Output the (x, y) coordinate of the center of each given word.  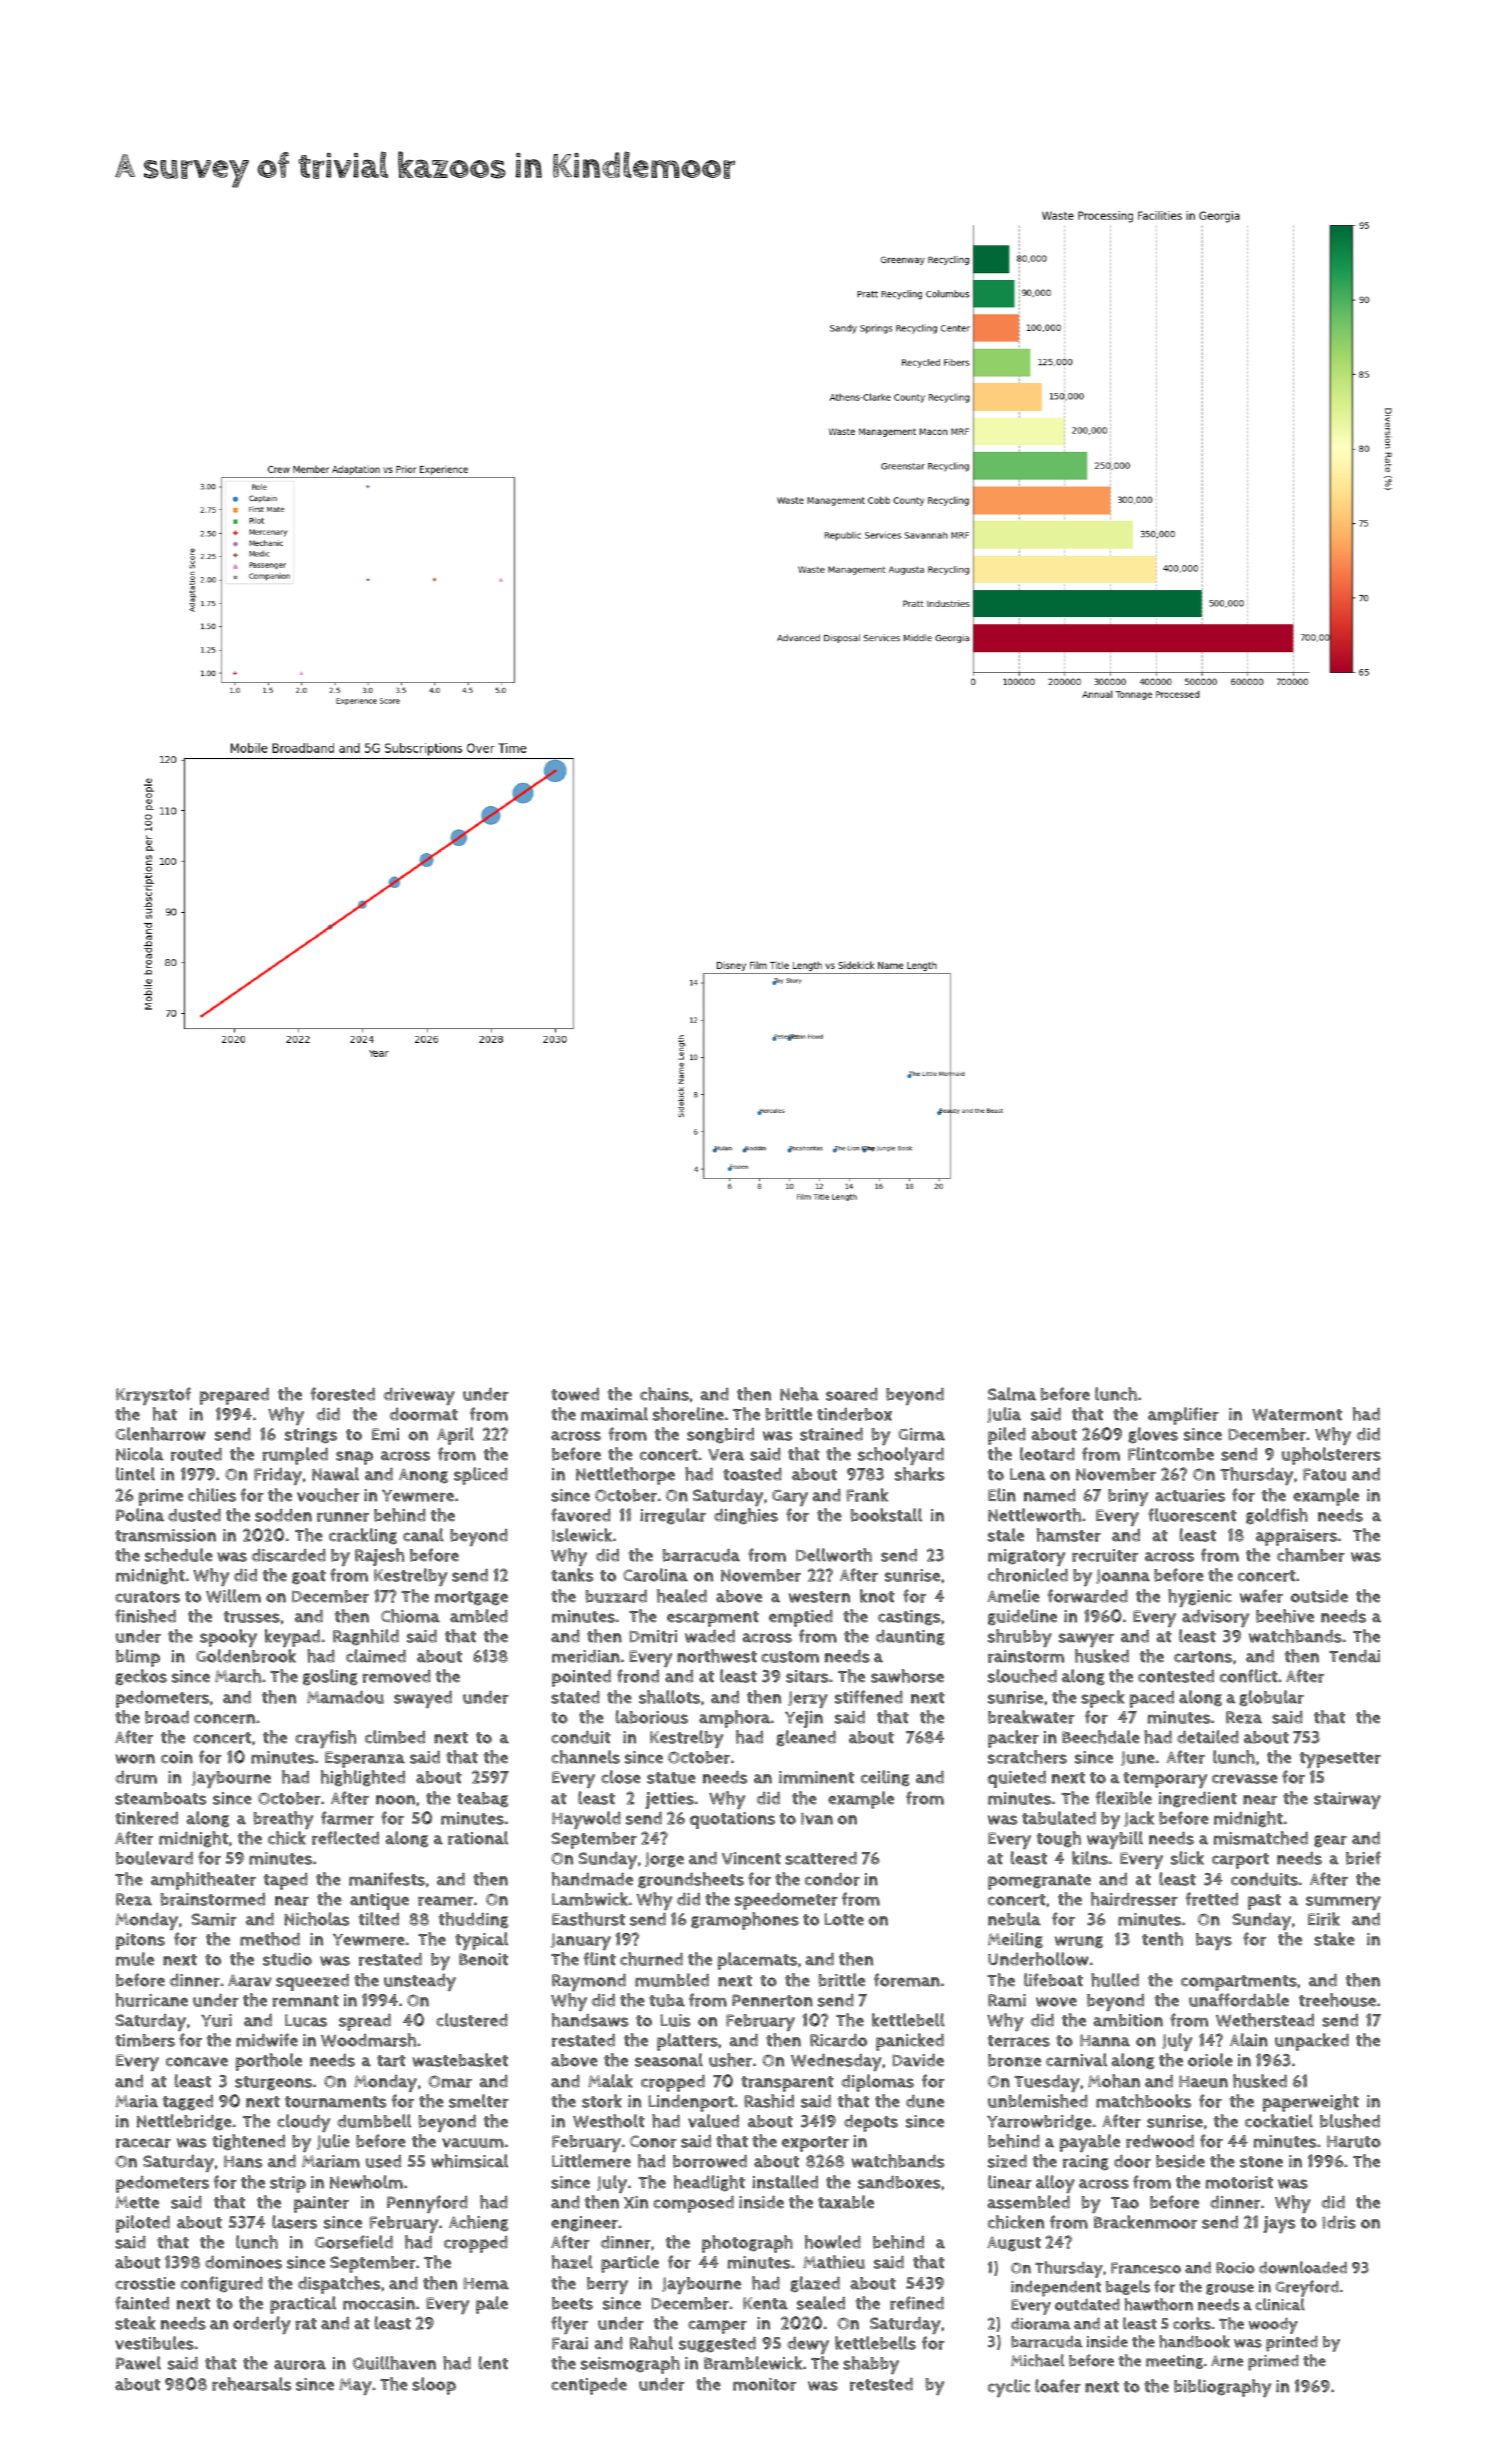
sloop (434, 2386)
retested (881, 2384)
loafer (1058, 2386)
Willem (233, 1596)
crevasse (1245, 1779)
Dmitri (653, 1636)
